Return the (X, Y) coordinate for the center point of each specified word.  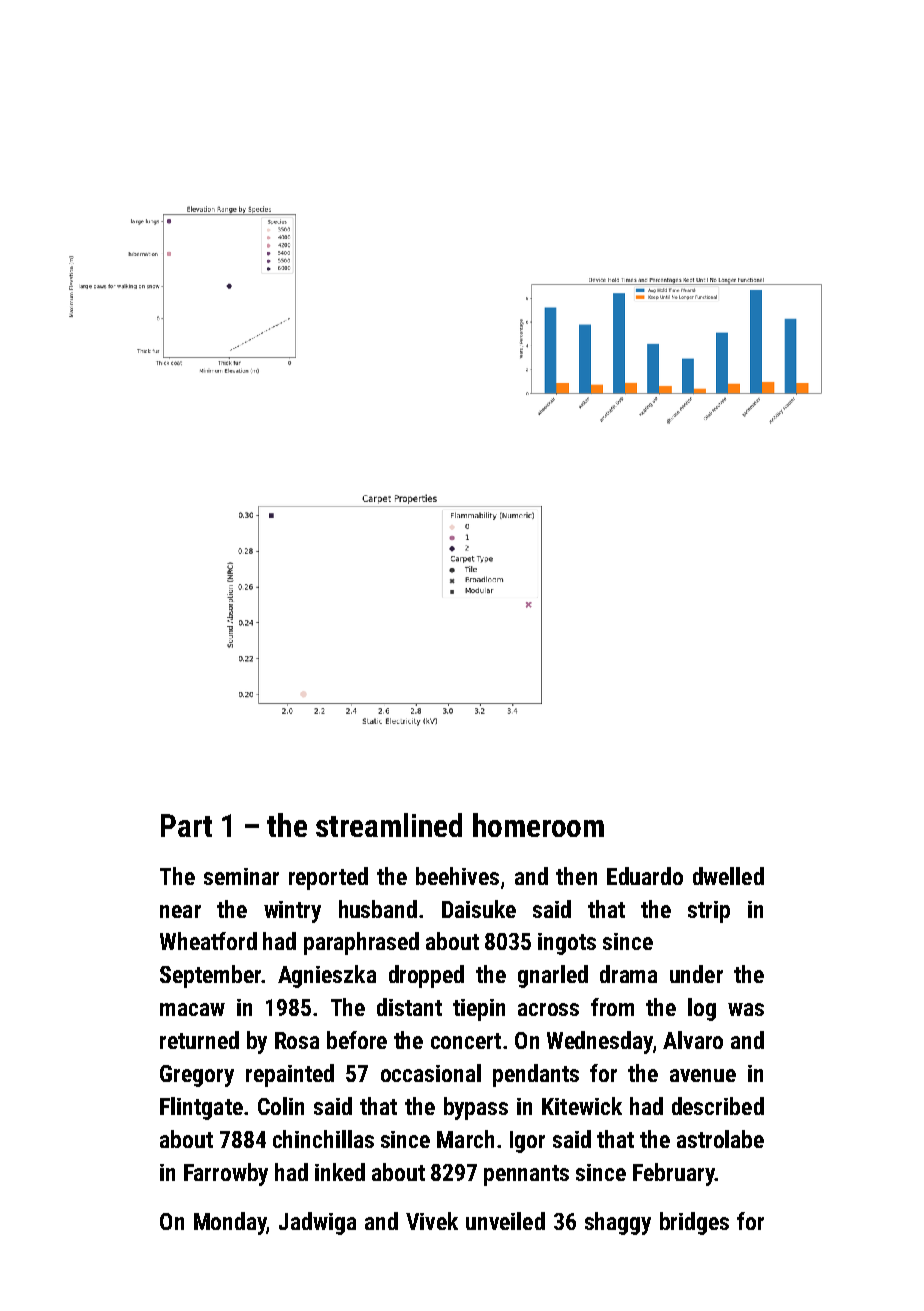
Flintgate (201, 1108)
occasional (431, 1073)
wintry (292, 912)
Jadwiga (317, 1223)
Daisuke (479, 909)
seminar (241, 876)
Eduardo (645, 876)
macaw (192, 1009)
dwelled (728, 876)
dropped (426, 976)
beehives (457, 876)
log (702, 1009)
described (718, 1106)
